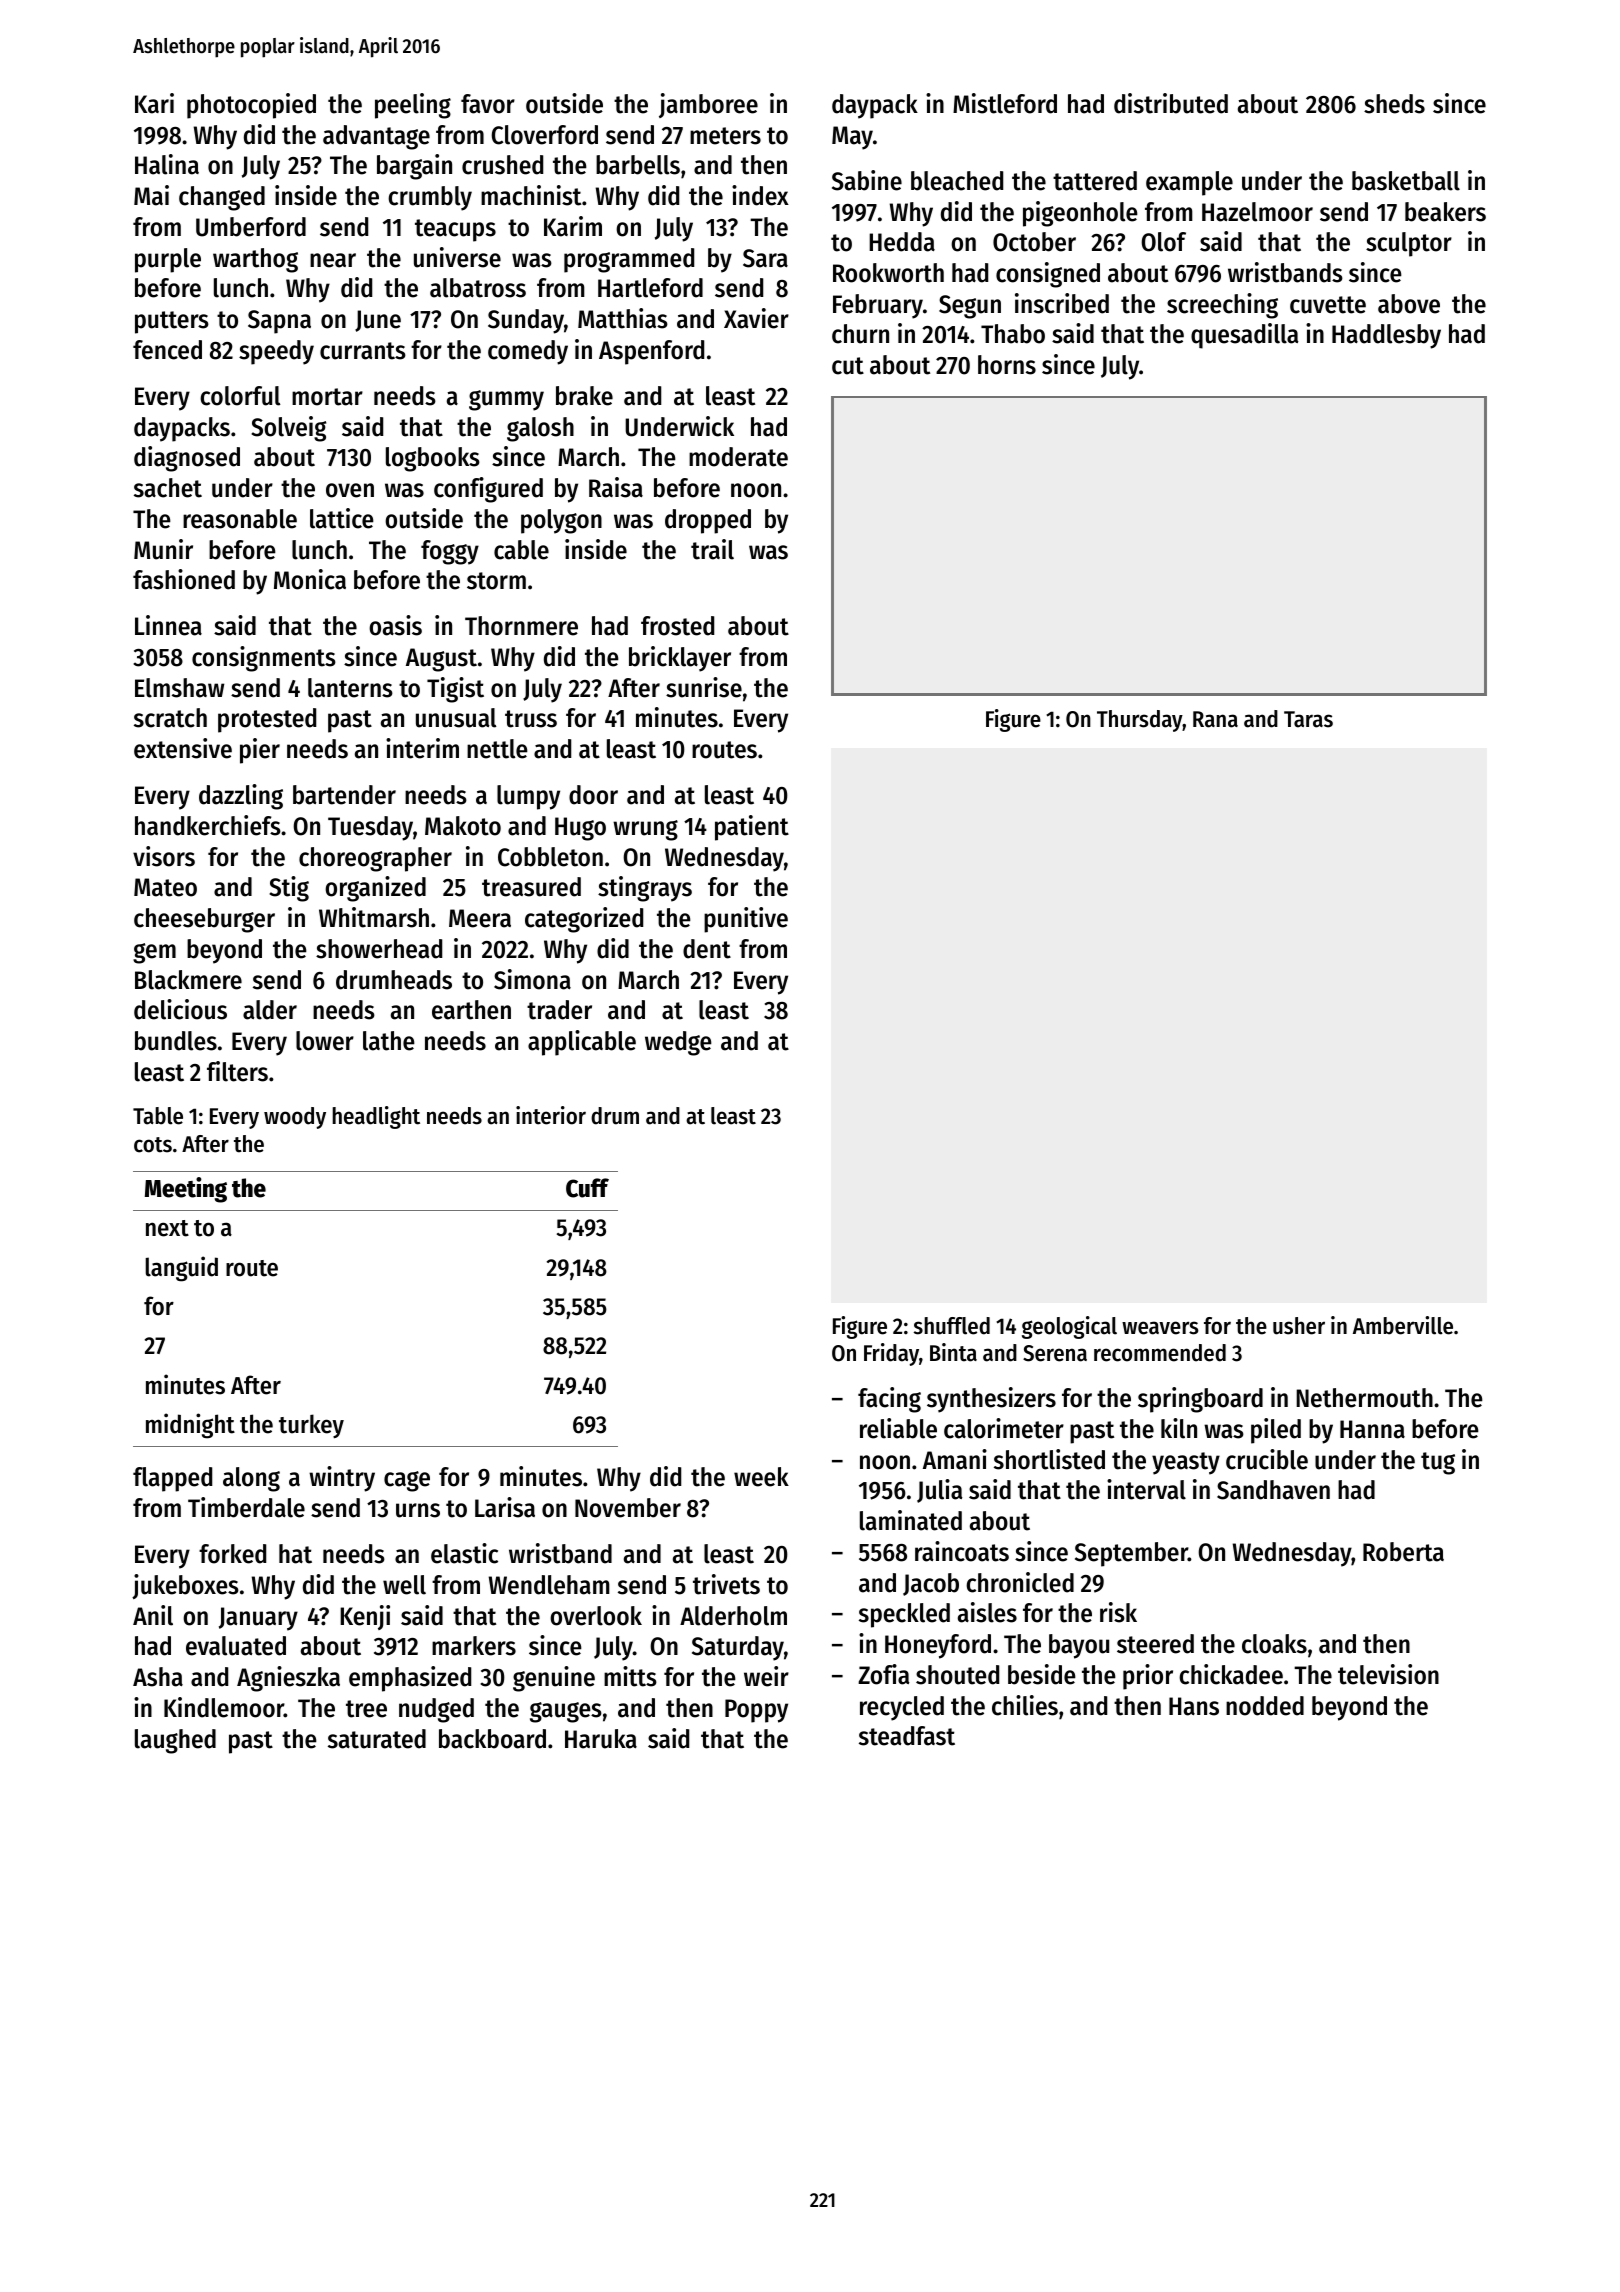 This document has width=1620, height=2292. I want to click on Taras, so click(1308, 719).
